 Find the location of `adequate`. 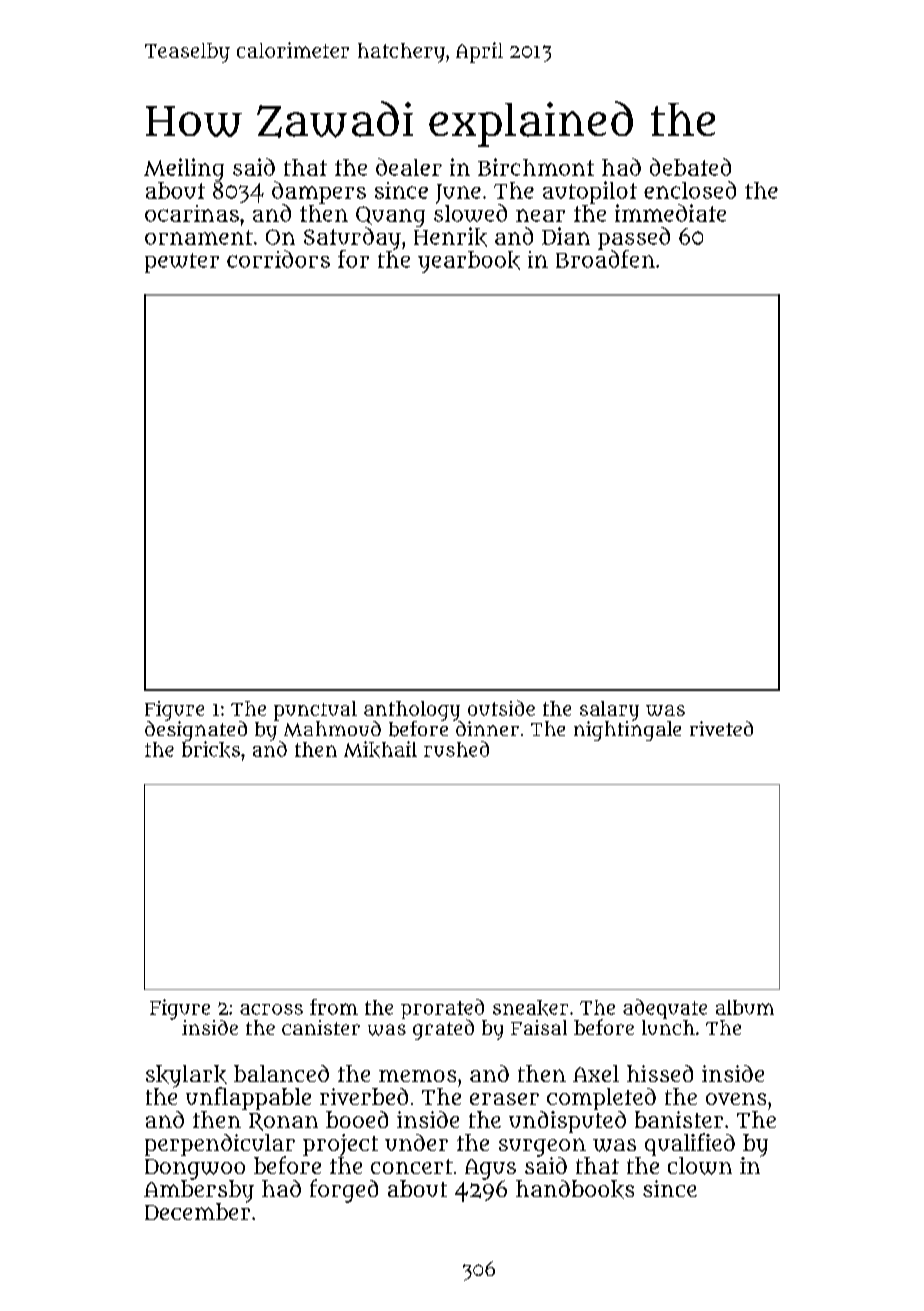

adequate is located at coordinates (665, 1009).
